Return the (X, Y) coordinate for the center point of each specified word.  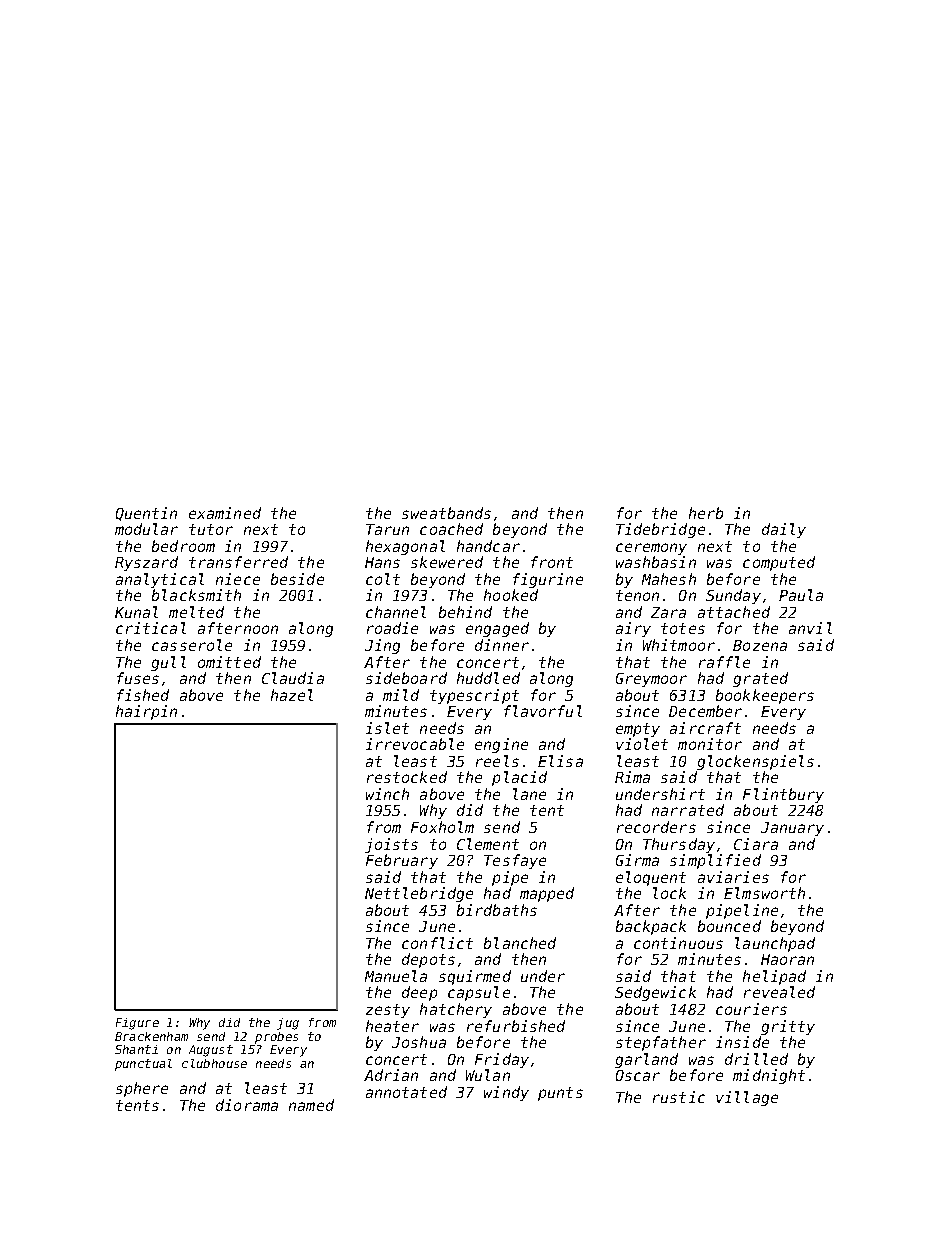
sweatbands (446, 513)
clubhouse (214, 1063)
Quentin (146, 514)
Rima (632, 777)
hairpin (146, 712)
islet (387, 728)
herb (706, 513)
